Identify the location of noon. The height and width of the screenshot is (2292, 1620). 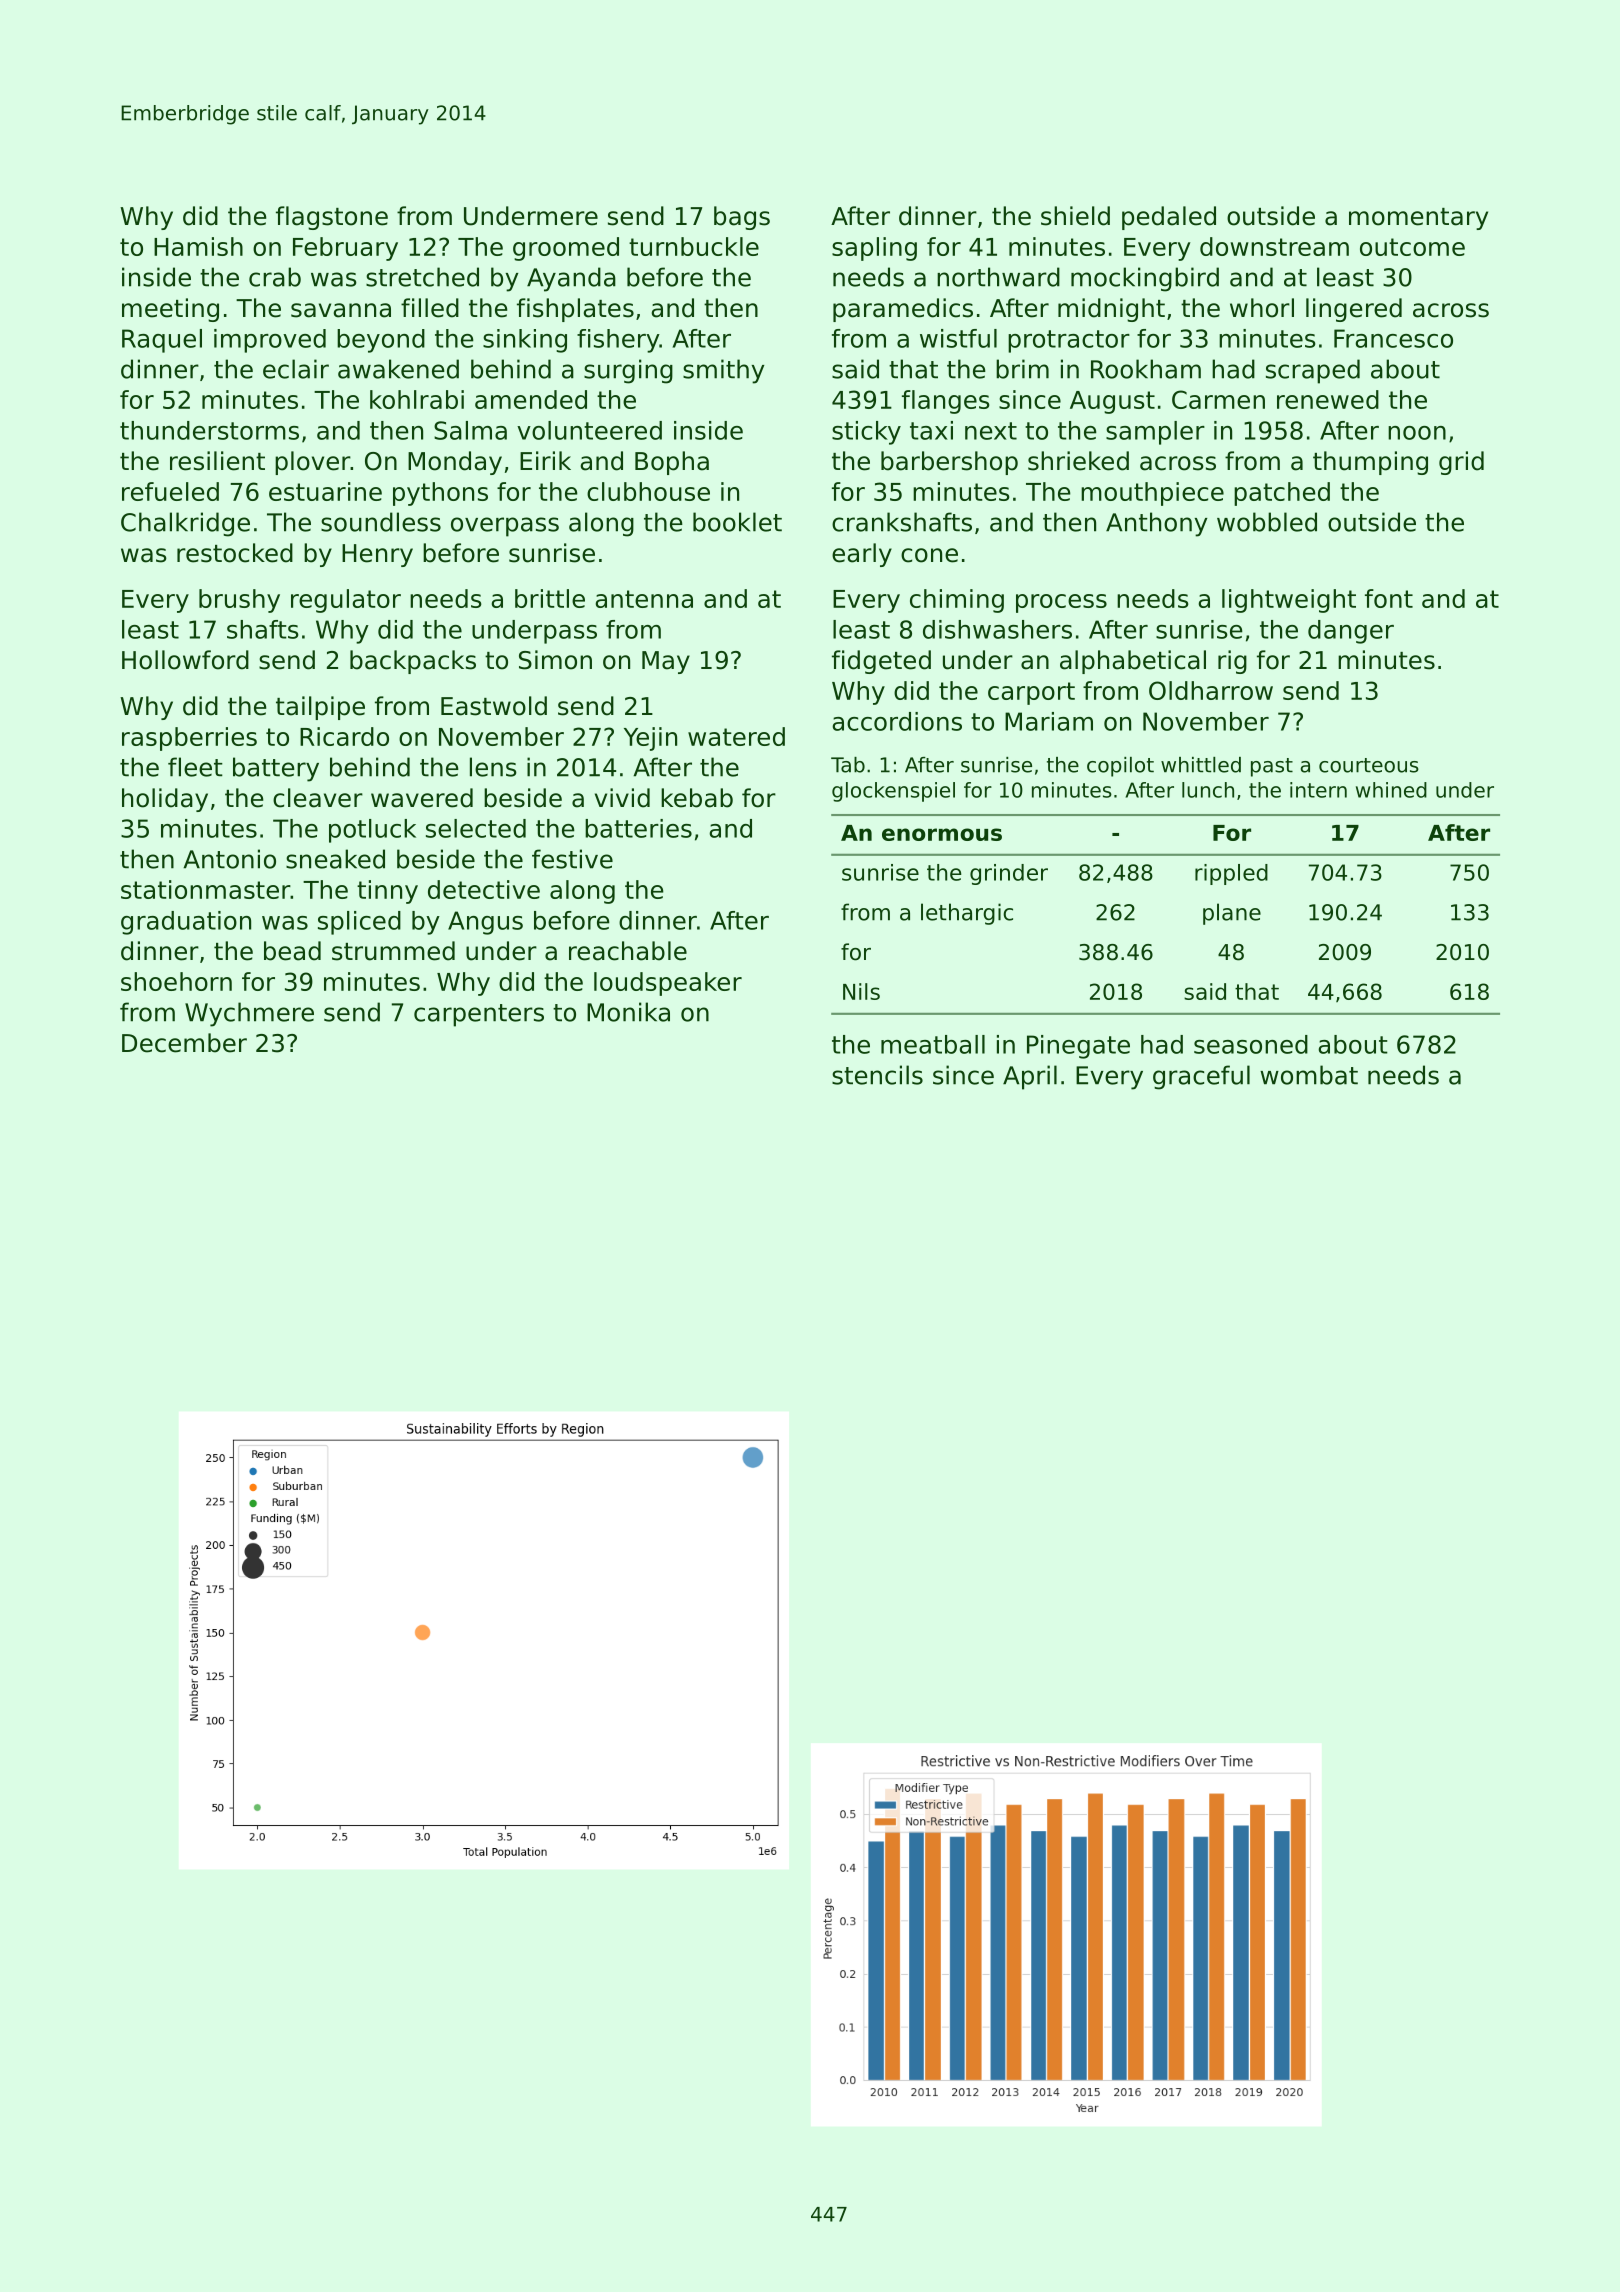
(1417, 433).
